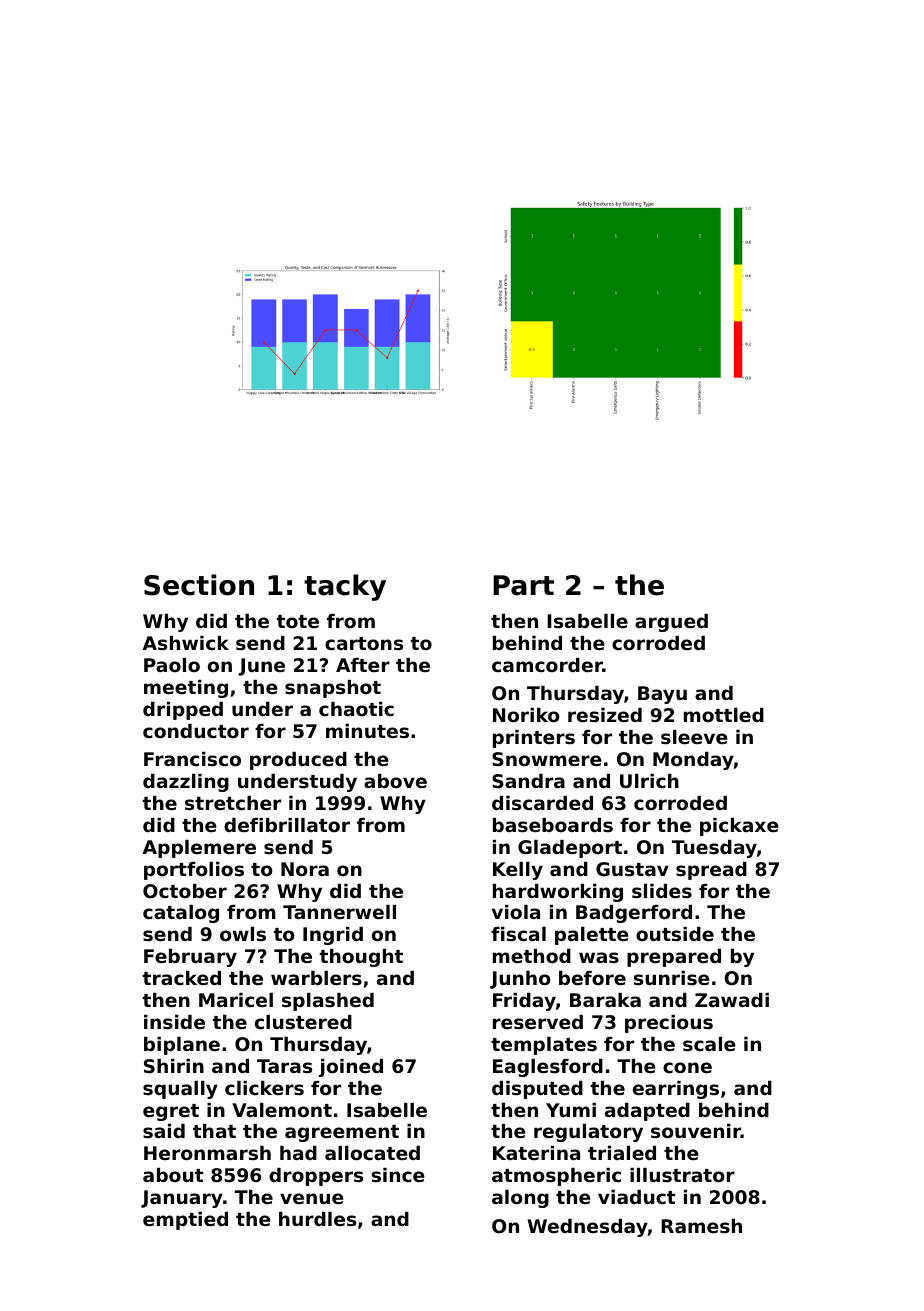  I want to click on Ulrich, so click(649, 781).
